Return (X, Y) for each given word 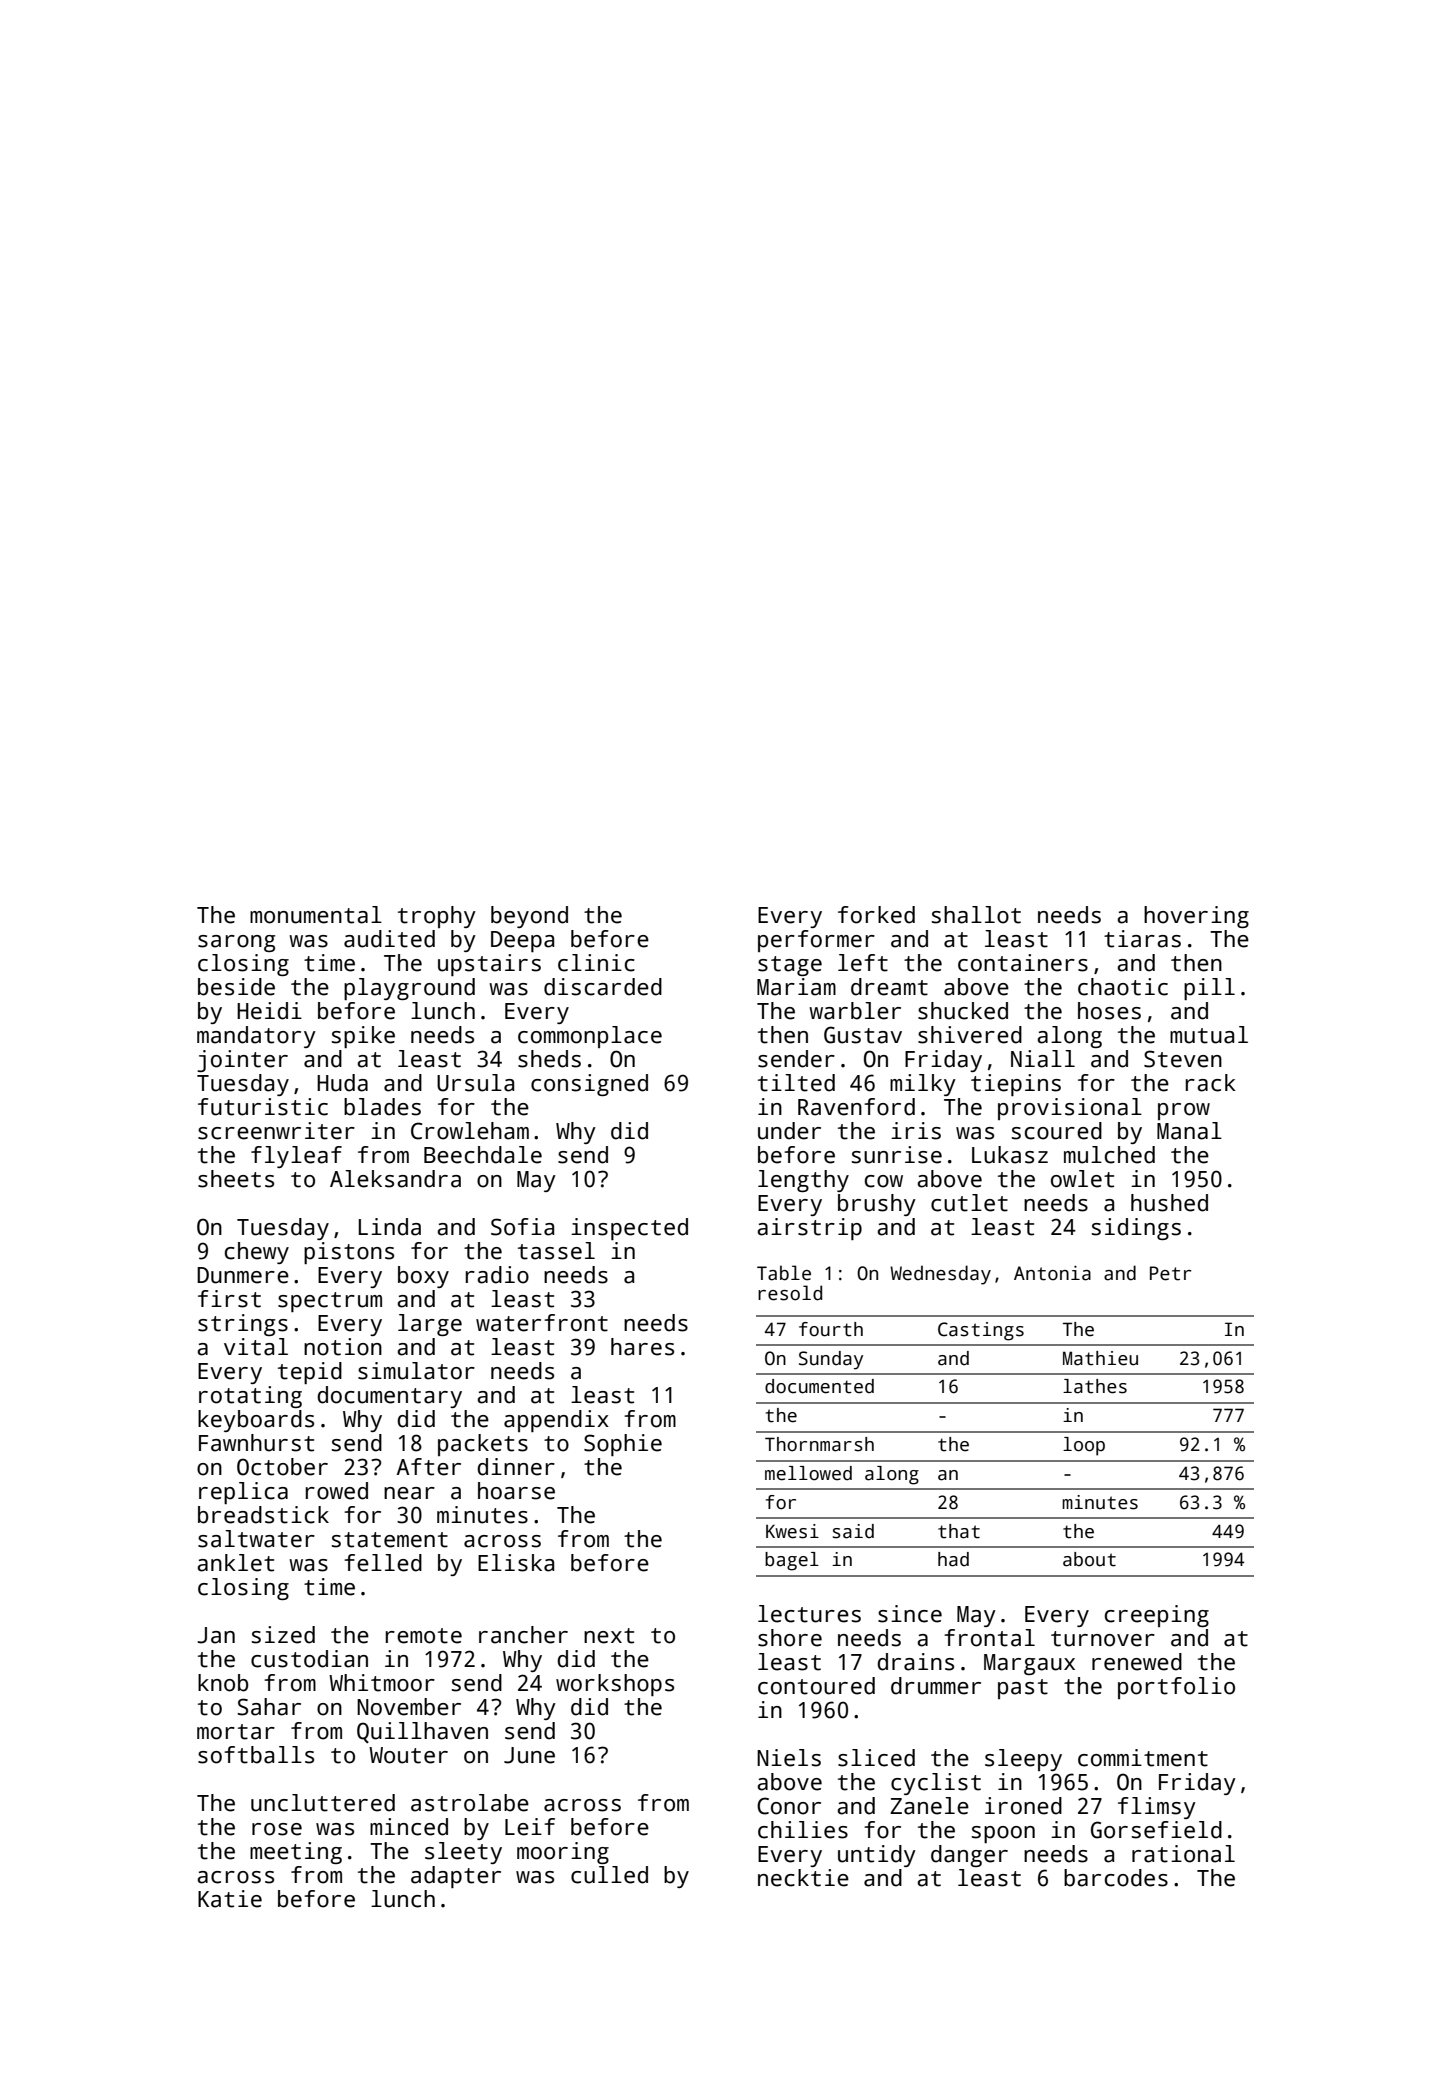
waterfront (542, 1323)
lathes (1095, 1386)
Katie (230, 1899)
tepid (310, 1373)
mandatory (256, 1037)
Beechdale (483, 1155)
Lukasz (1010, 1155)
